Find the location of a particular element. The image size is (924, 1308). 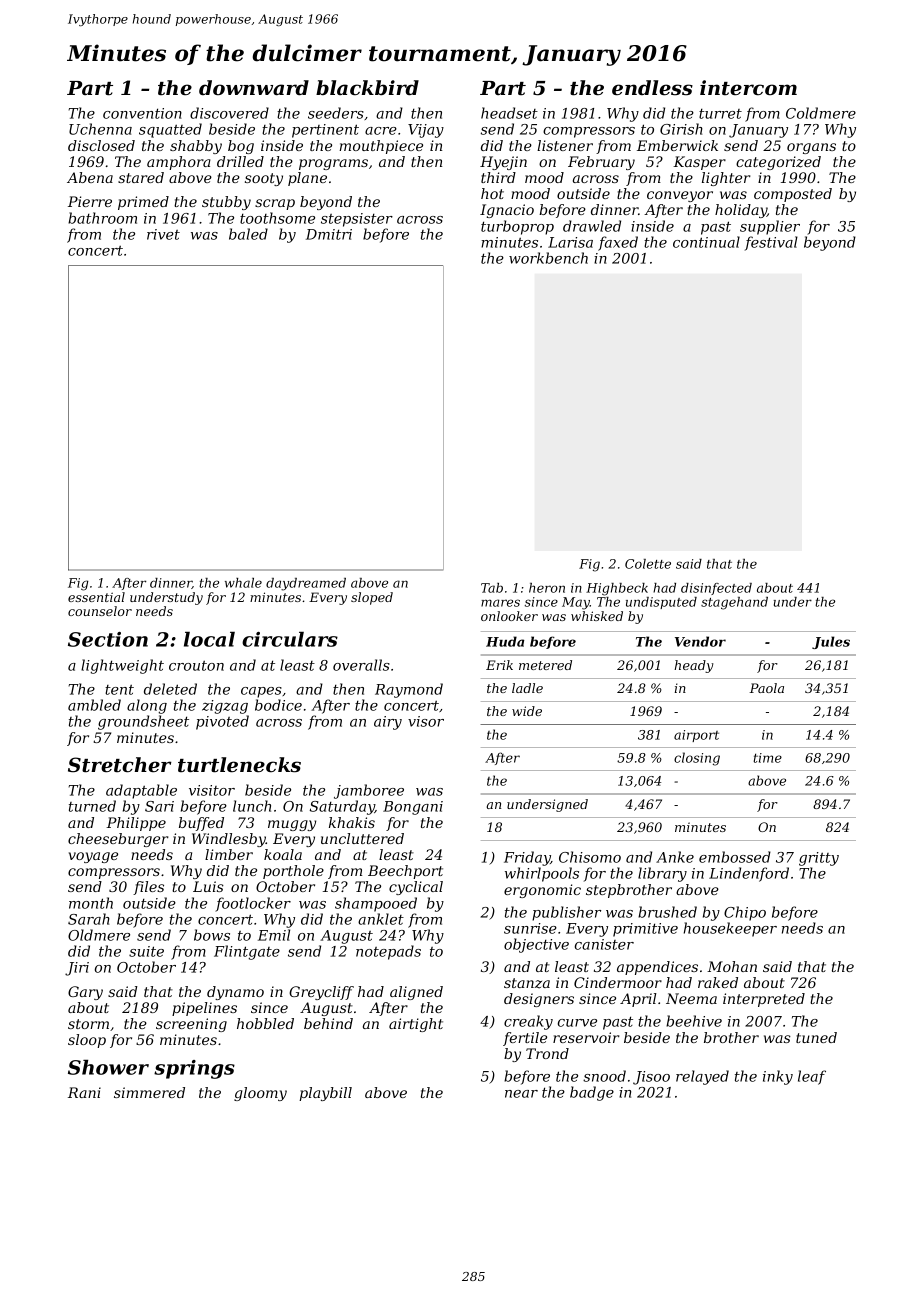

whale is located at coordinates (243, 583).
